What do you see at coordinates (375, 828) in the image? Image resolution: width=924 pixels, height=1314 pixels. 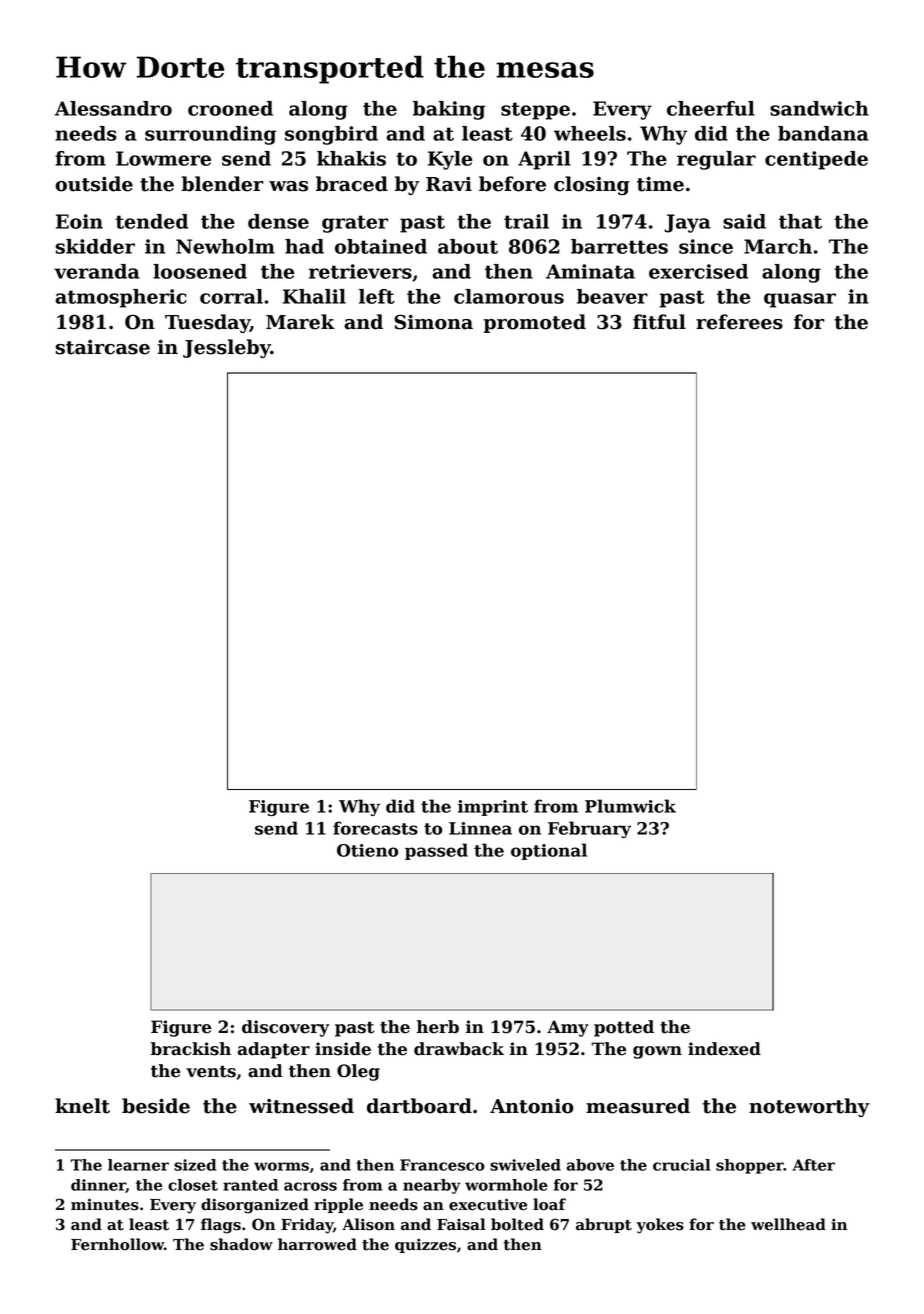 I see `forecasts` at bounding box center [375, 828].
